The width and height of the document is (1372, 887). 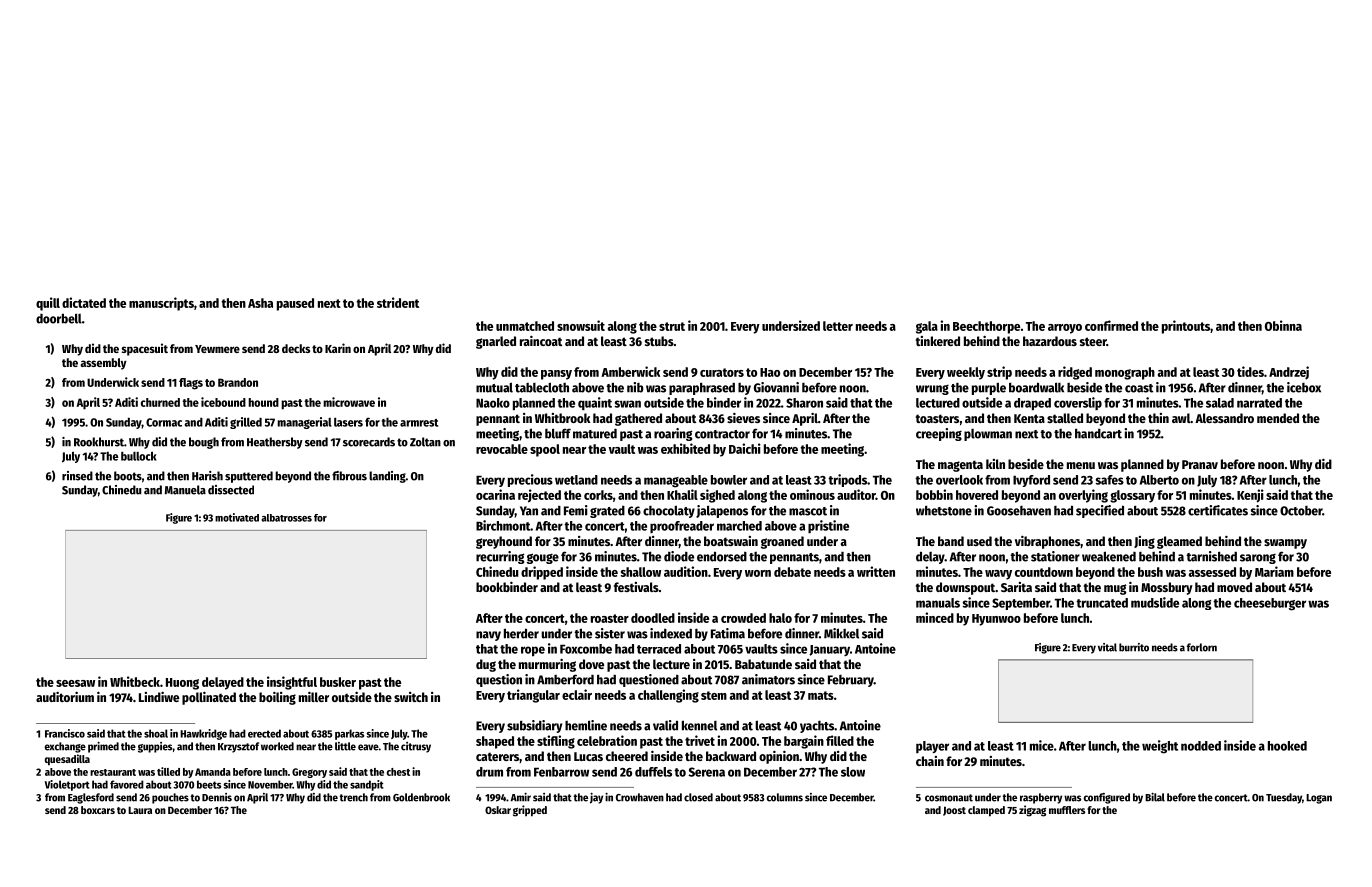 What do you see at coordinates (1289, 373) in the document?
I see `Andrzej` at bounding box center [1289, 373].
